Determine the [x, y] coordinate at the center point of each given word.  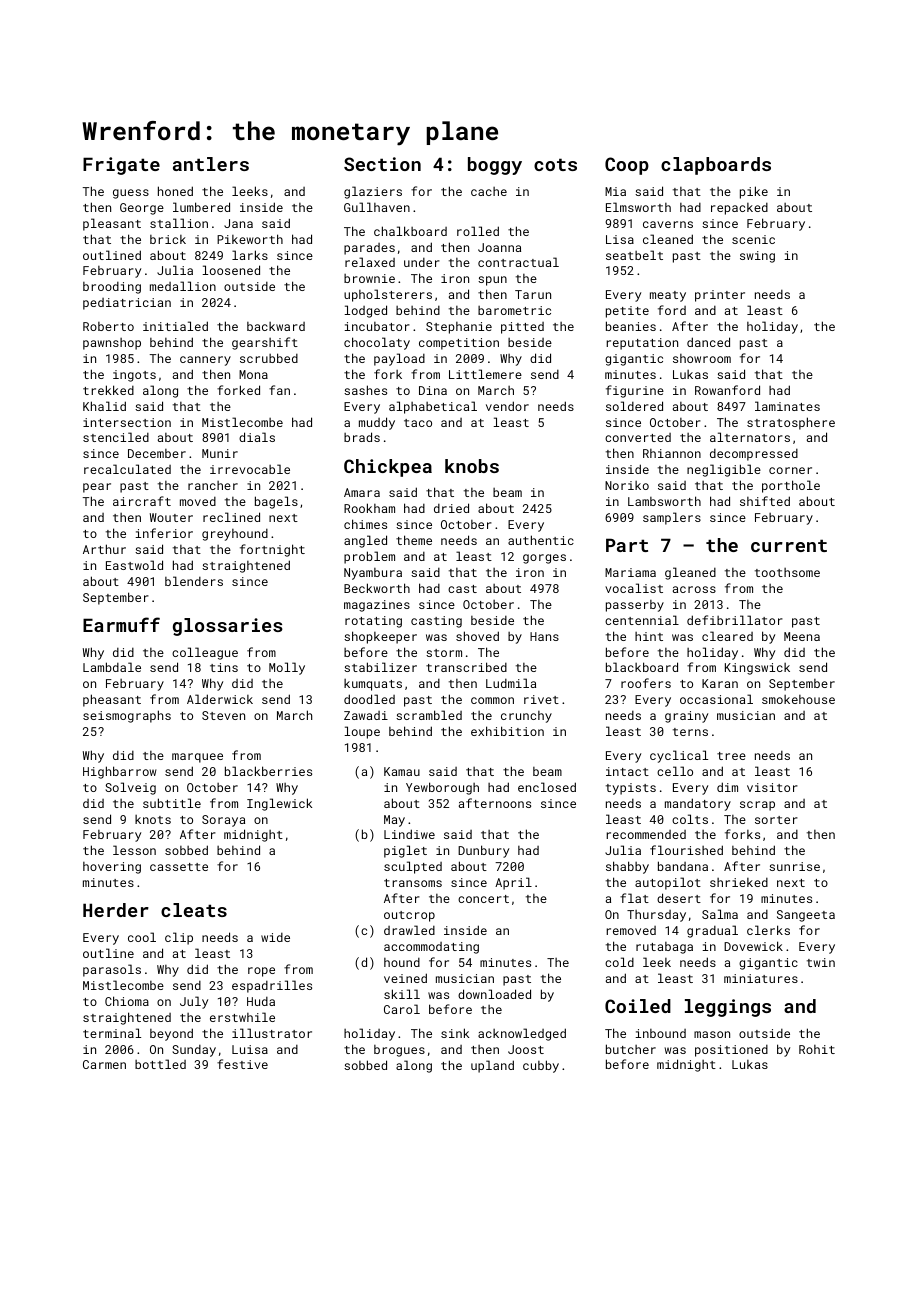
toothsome [787, 572]
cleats [194, 910]
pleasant [112, 224]
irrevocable [250, 469]
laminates [787, 406]
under [422, 262]
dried [451, 508]
